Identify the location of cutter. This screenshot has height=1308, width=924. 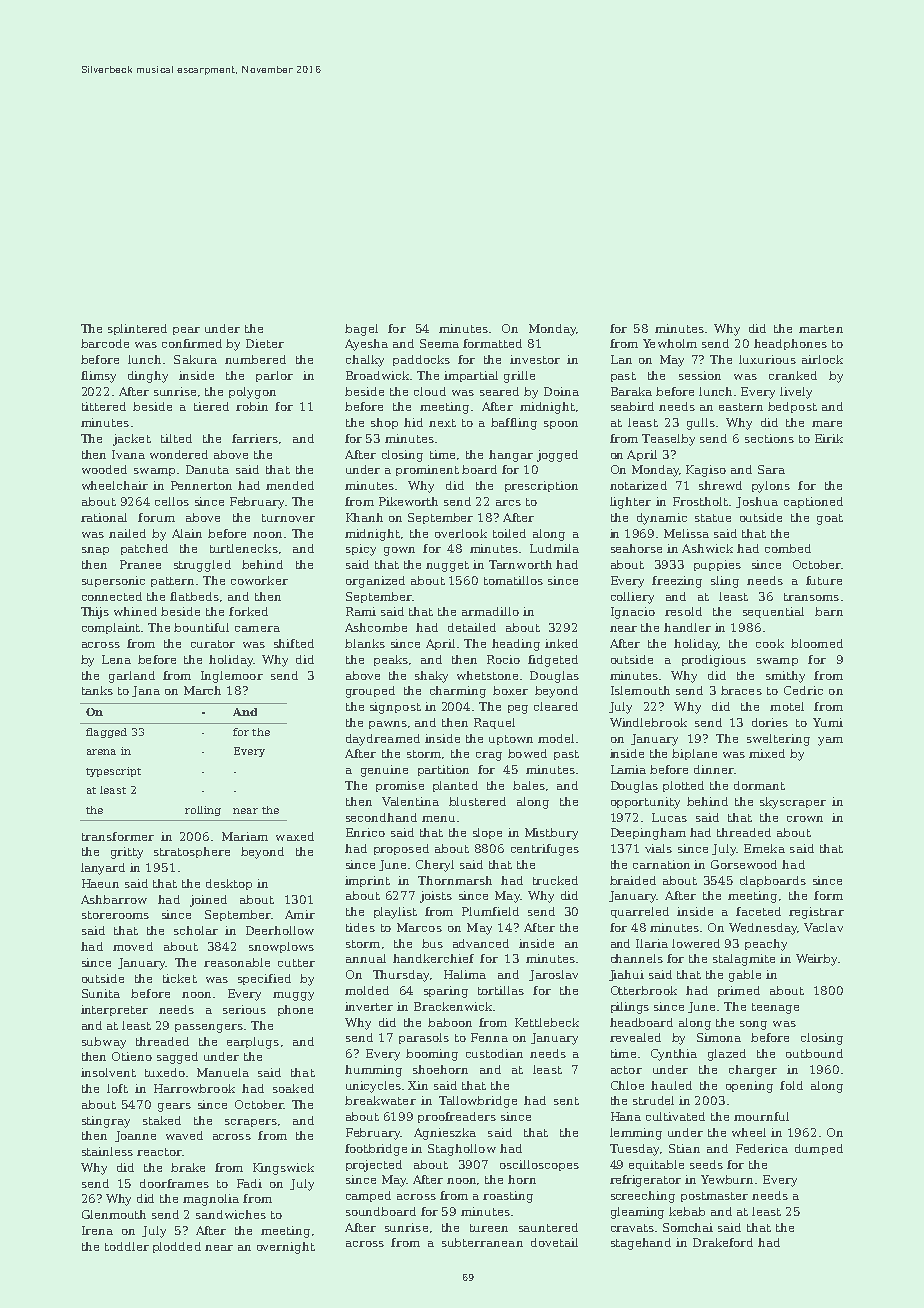
(296, 963).
